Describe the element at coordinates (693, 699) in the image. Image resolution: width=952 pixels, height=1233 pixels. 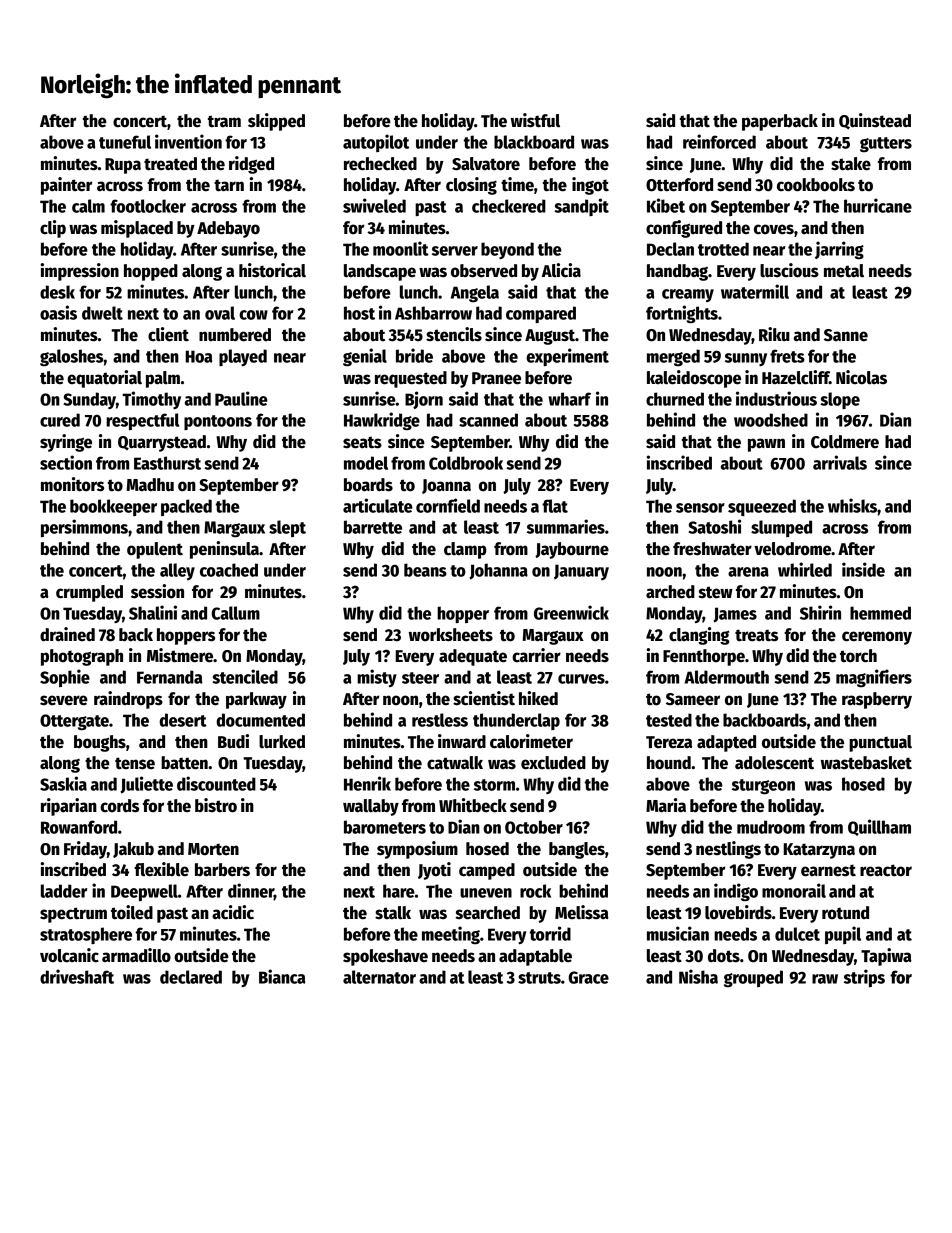
I see `Sameer` at that location.
